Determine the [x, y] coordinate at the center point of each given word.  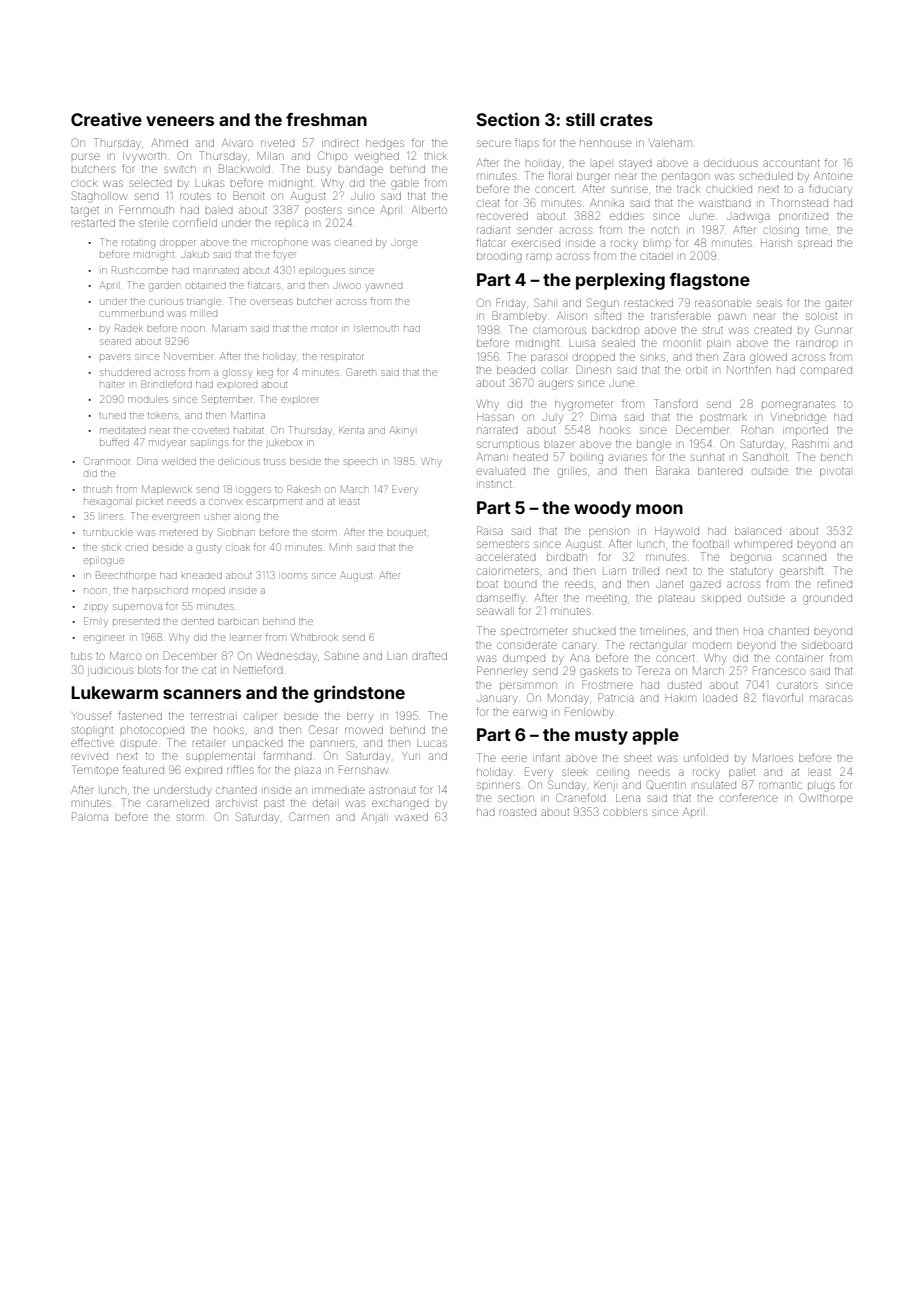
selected [150, 183]
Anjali [375, 817]
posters [323, 211]
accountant [791, 163]
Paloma [90, 816]
